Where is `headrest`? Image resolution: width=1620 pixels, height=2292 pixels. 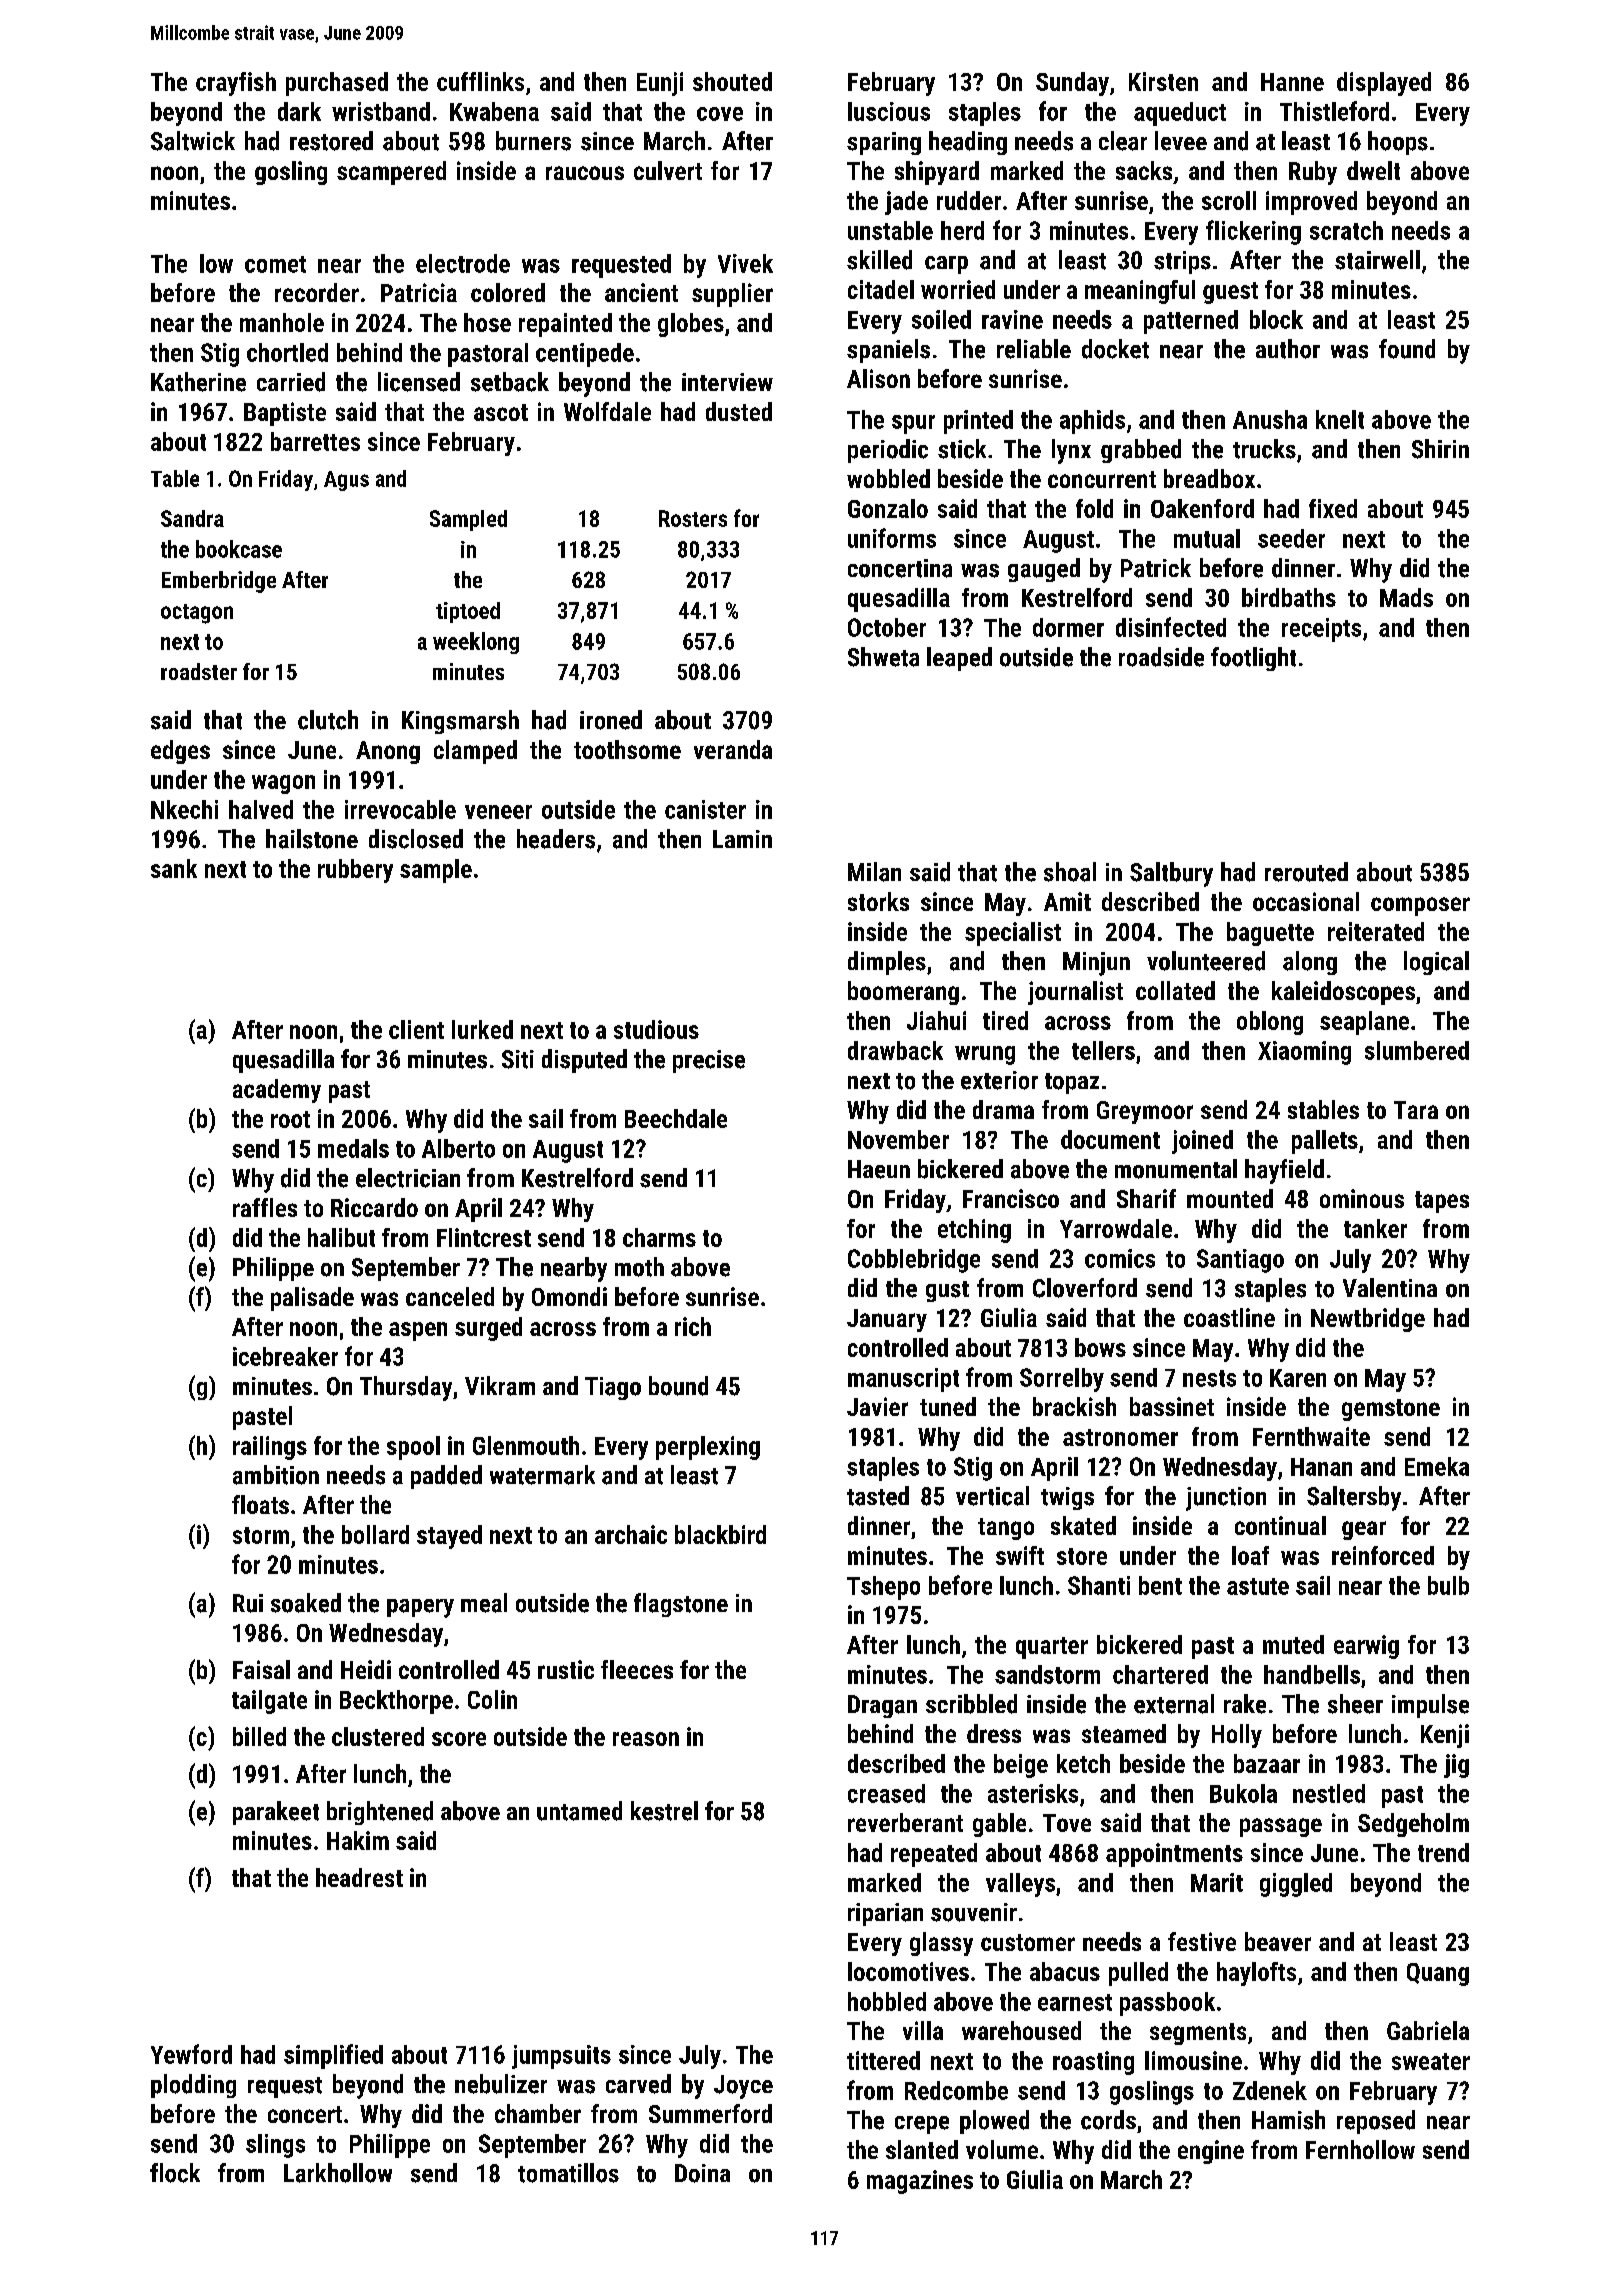
headrest is located at coordinates (359, 1877).
